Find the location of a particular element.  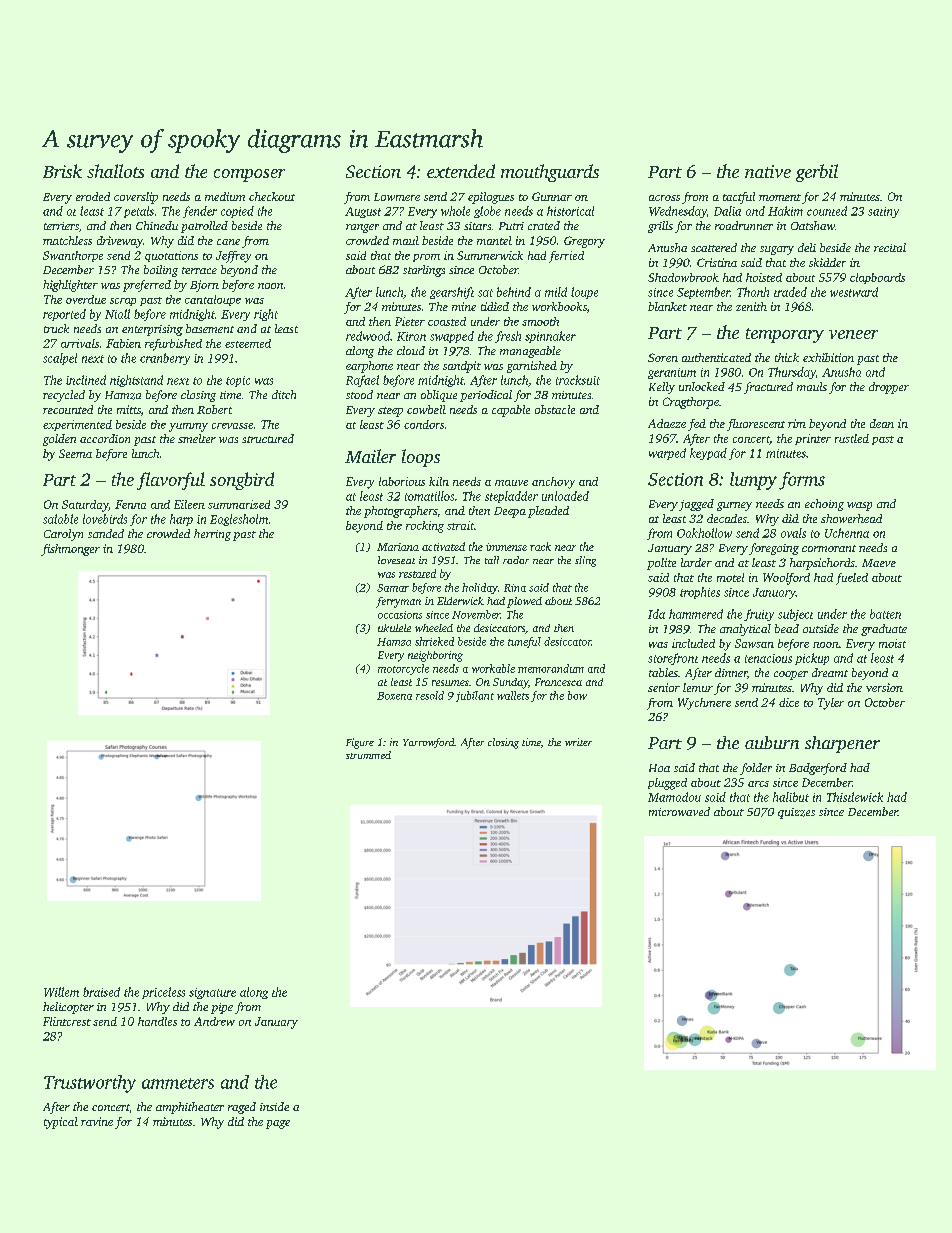

pleaded is located at coordinates (548, 512).
